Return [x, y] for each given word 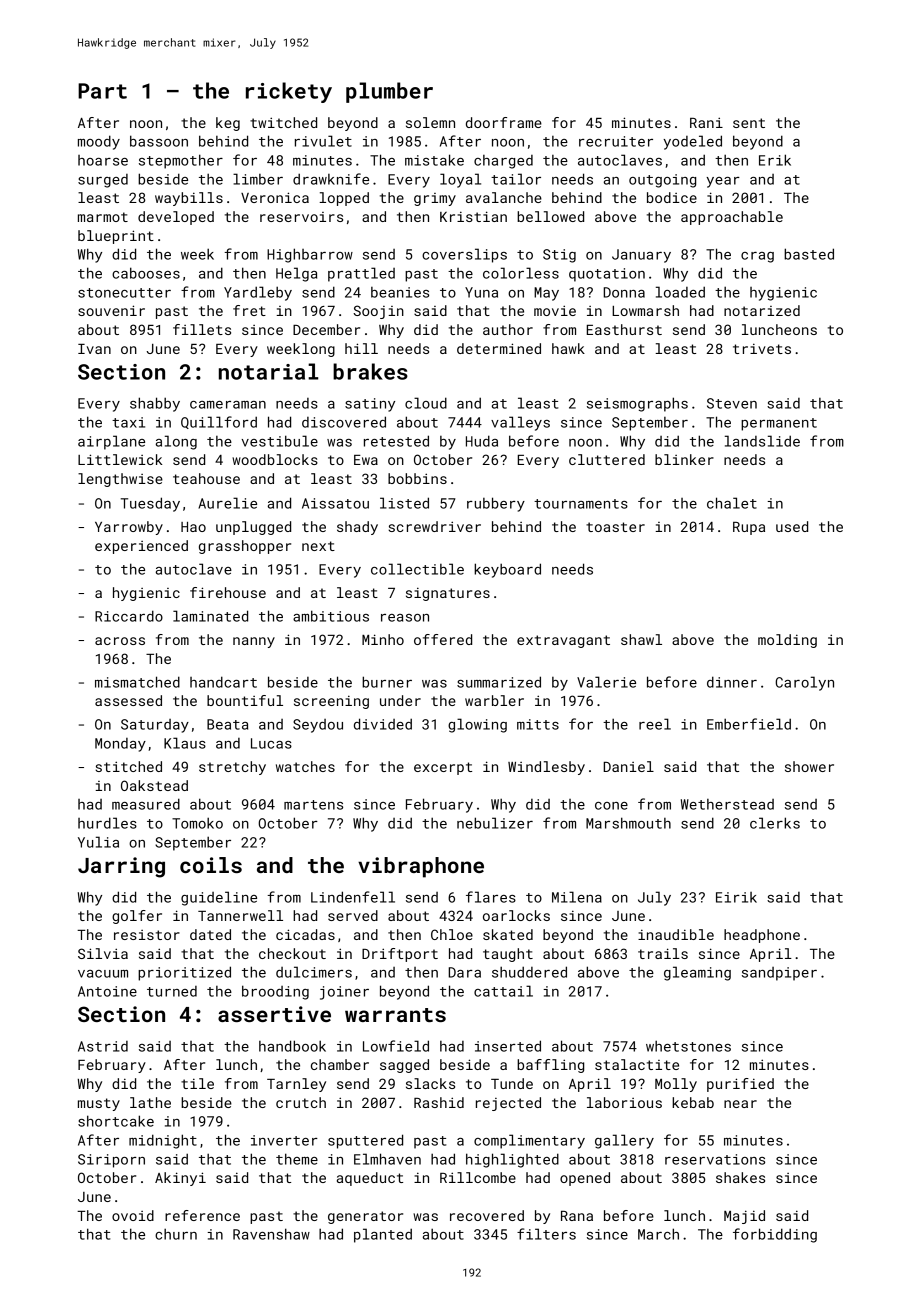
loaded [680, 292]
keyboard [507, 570]
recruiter [616, 141]
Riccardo [129, 616]
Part [102, 91]
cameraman [228, 405]
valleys [520, 423]
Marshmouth [628, 823]
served [353, 915]
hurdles [107, 823]
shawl [641, 639]
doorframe [504, 122]
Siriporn [111, 1161]
